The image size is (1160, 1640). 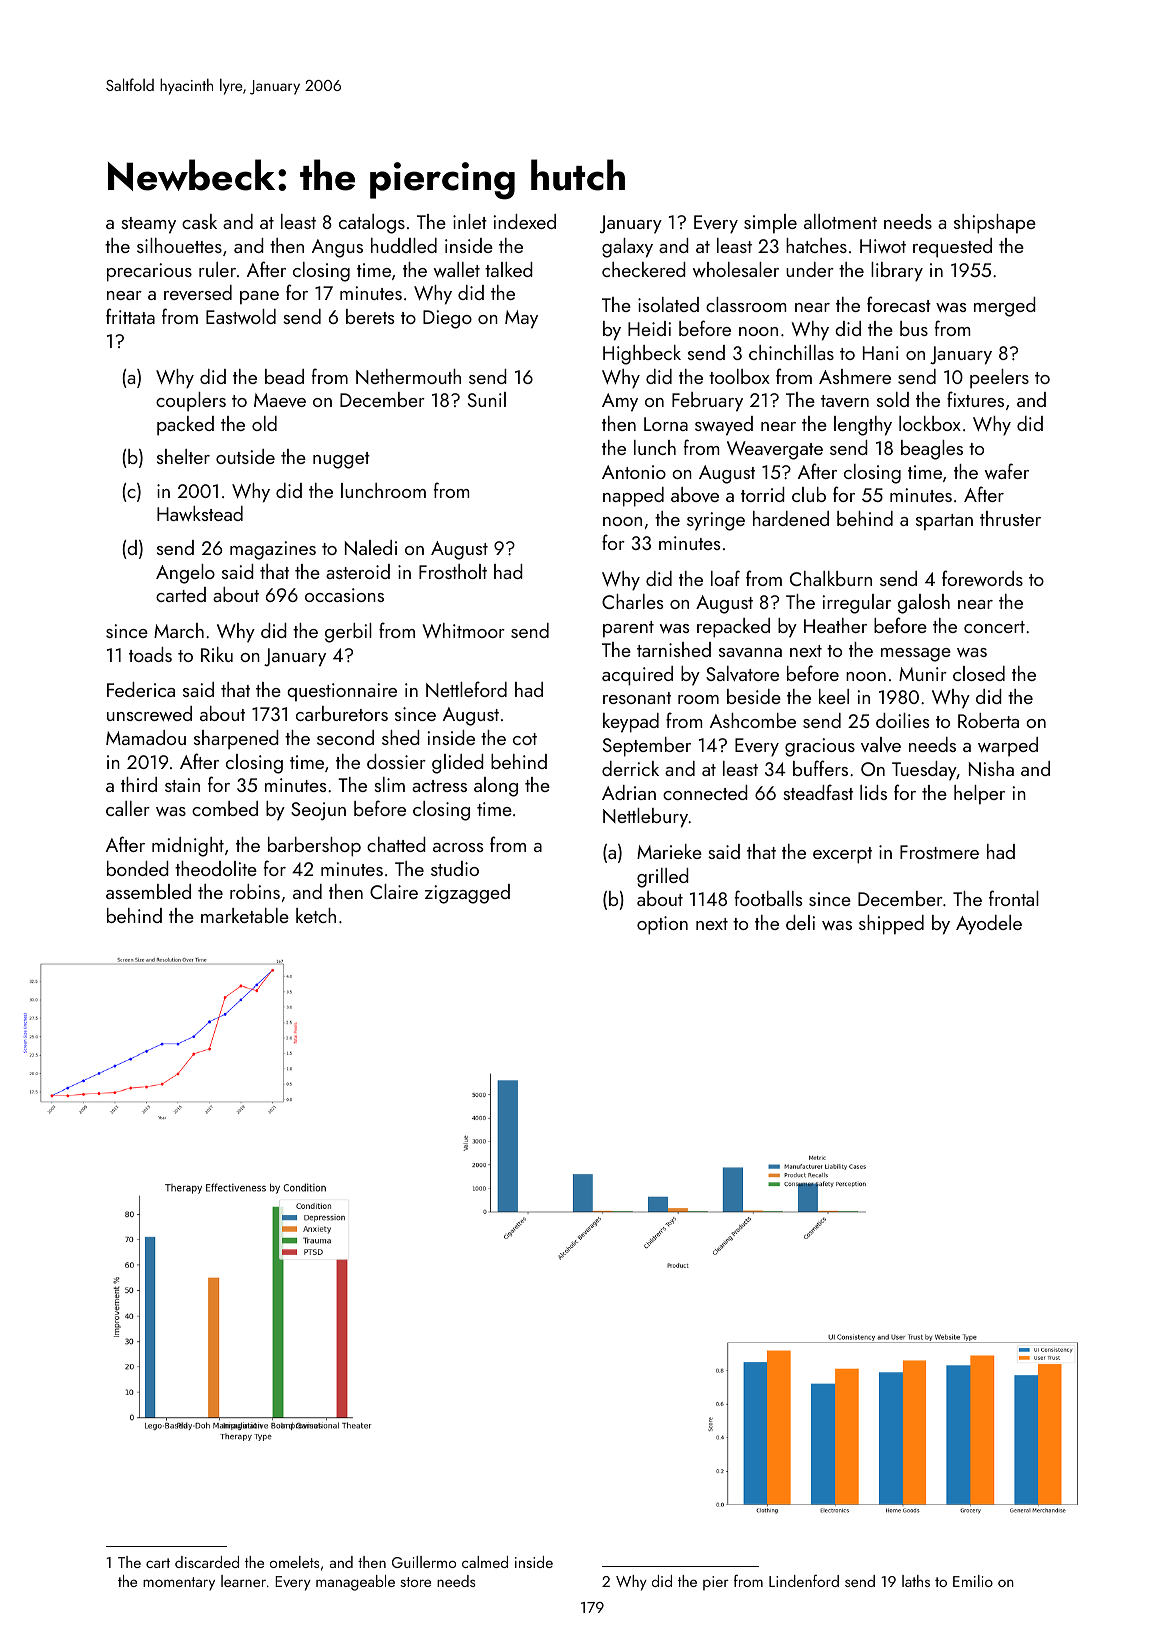 What do you see at coordinates (725, 578) in the image?
I see `loaf` at bounding box center [725, 578].
